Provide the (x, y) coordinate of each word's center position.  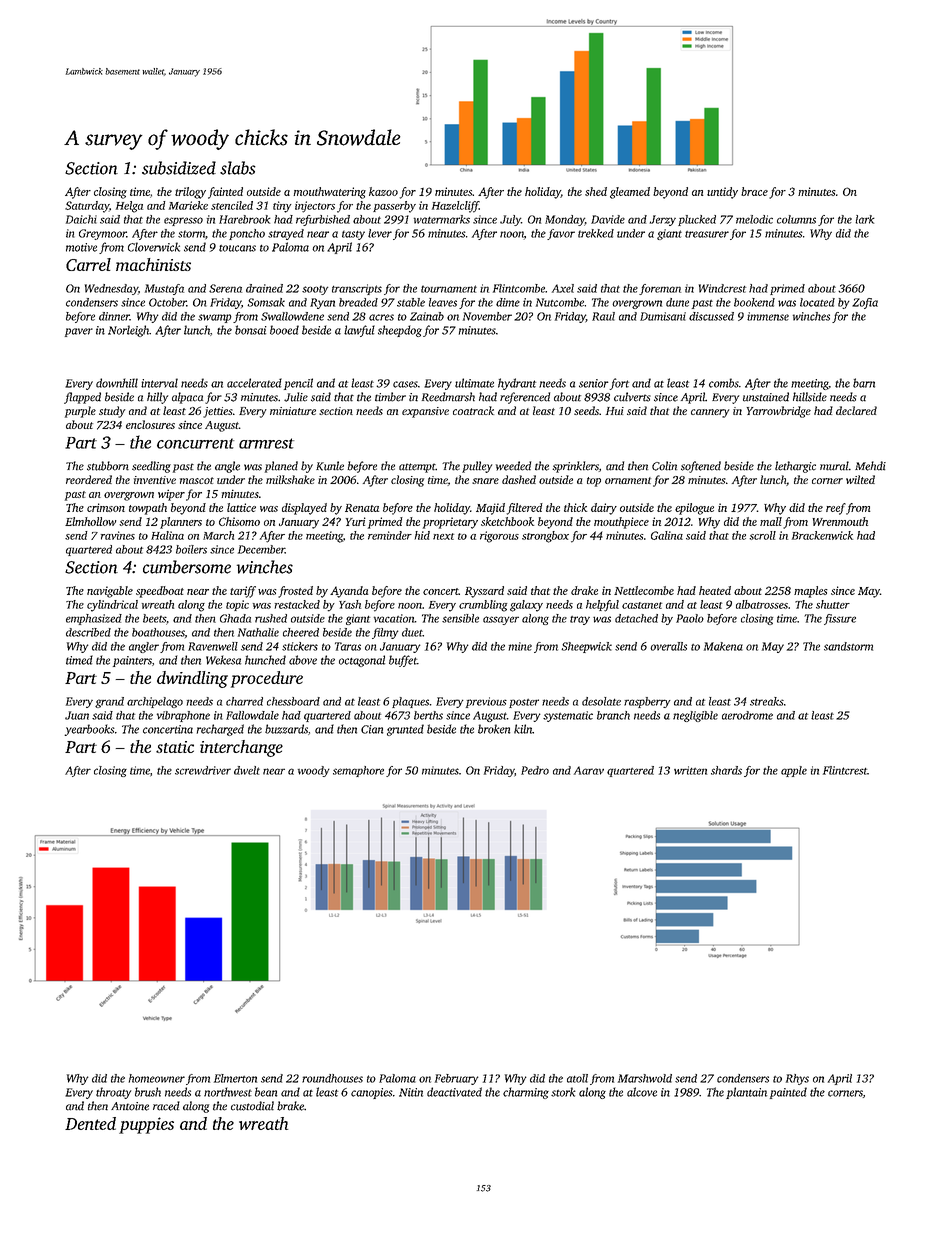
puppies (146, 1125)
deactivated (454, 1092)
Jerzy (663, 220)
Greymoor (103, 234)
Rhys (797, 1079)
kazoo (383, 191)
